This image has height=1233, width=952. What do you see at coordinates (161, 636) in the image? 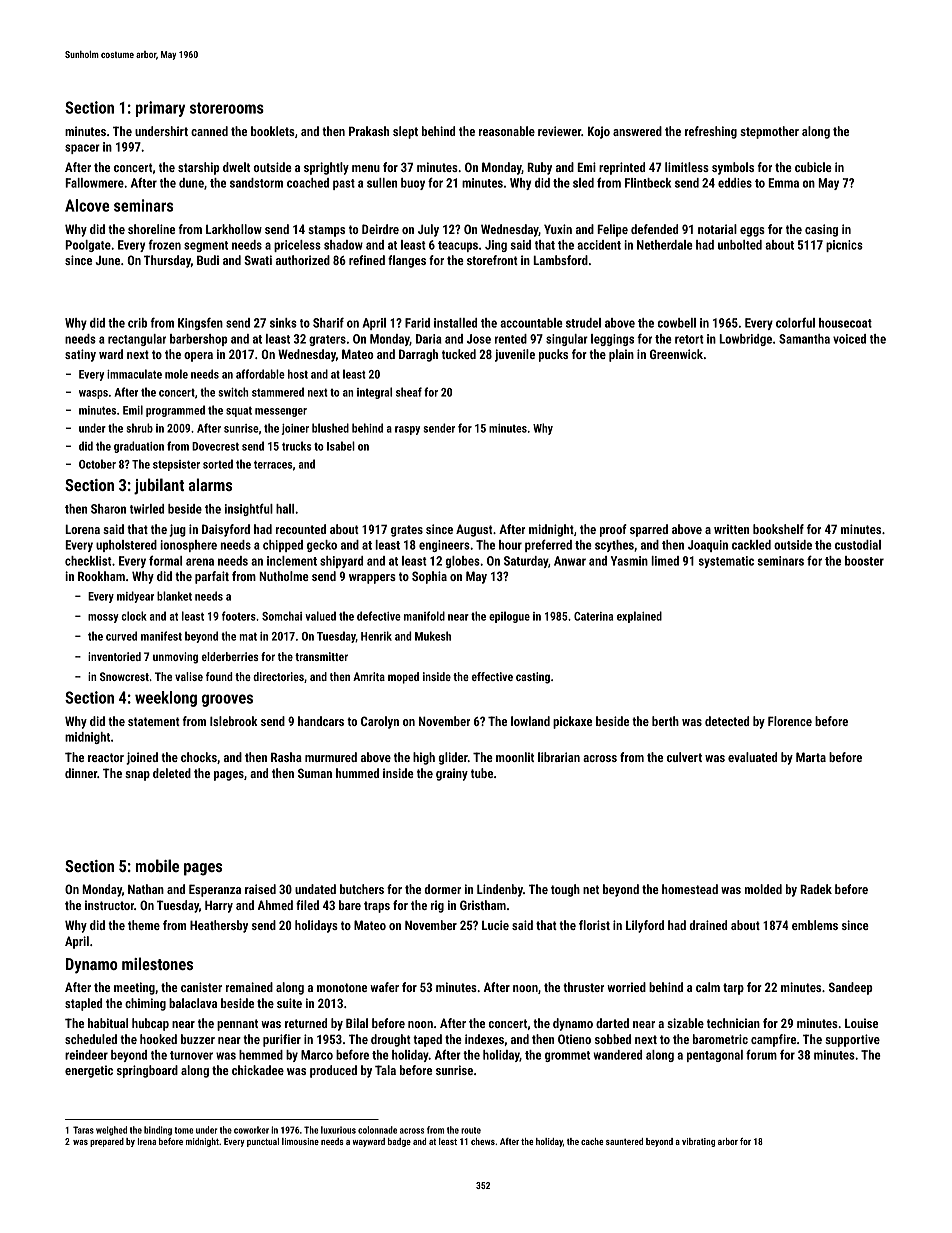
I see `manifest` at bounding box center [161, 636].
